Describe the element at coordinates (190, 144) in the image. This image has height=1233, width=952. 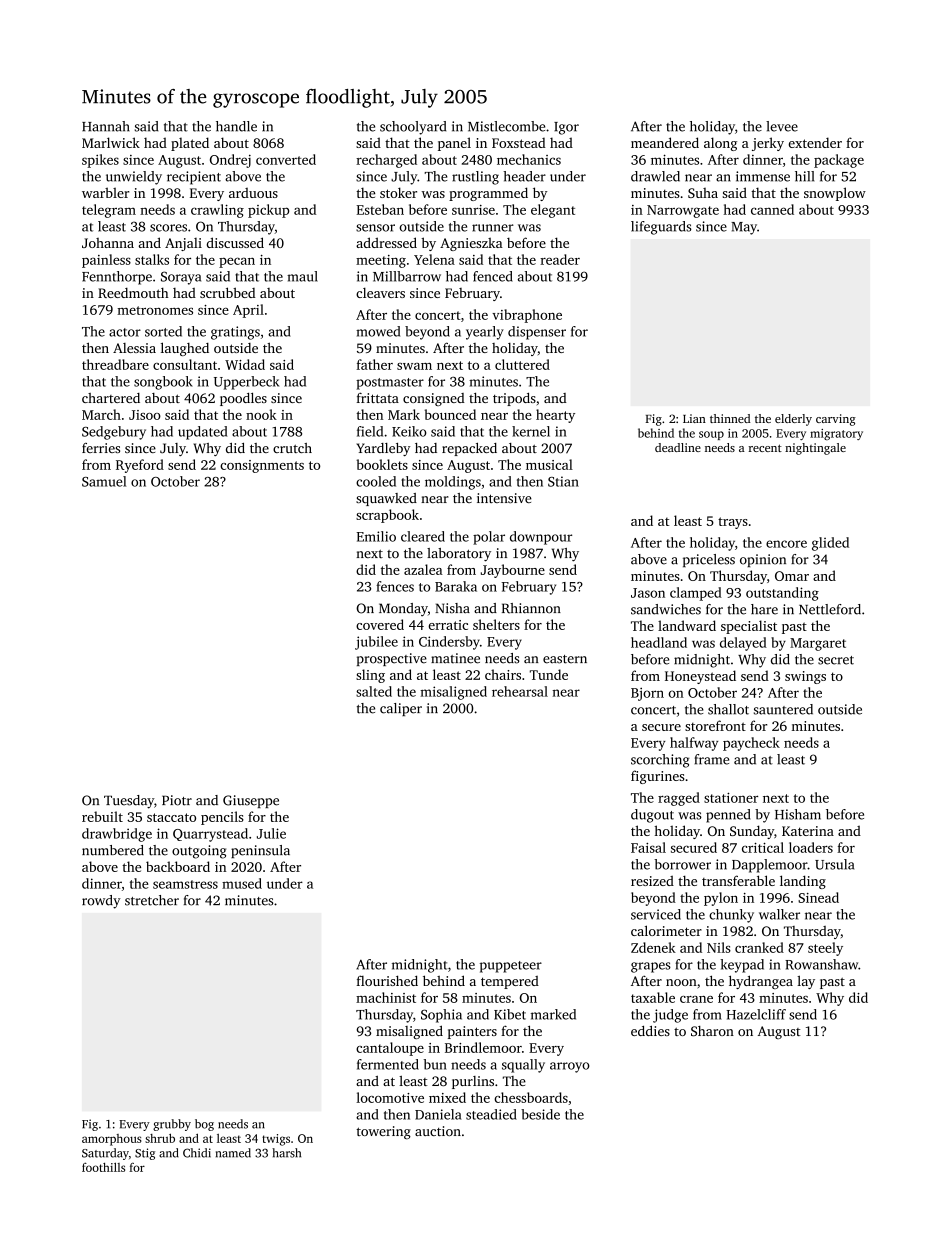
I see `plated` at that location.
